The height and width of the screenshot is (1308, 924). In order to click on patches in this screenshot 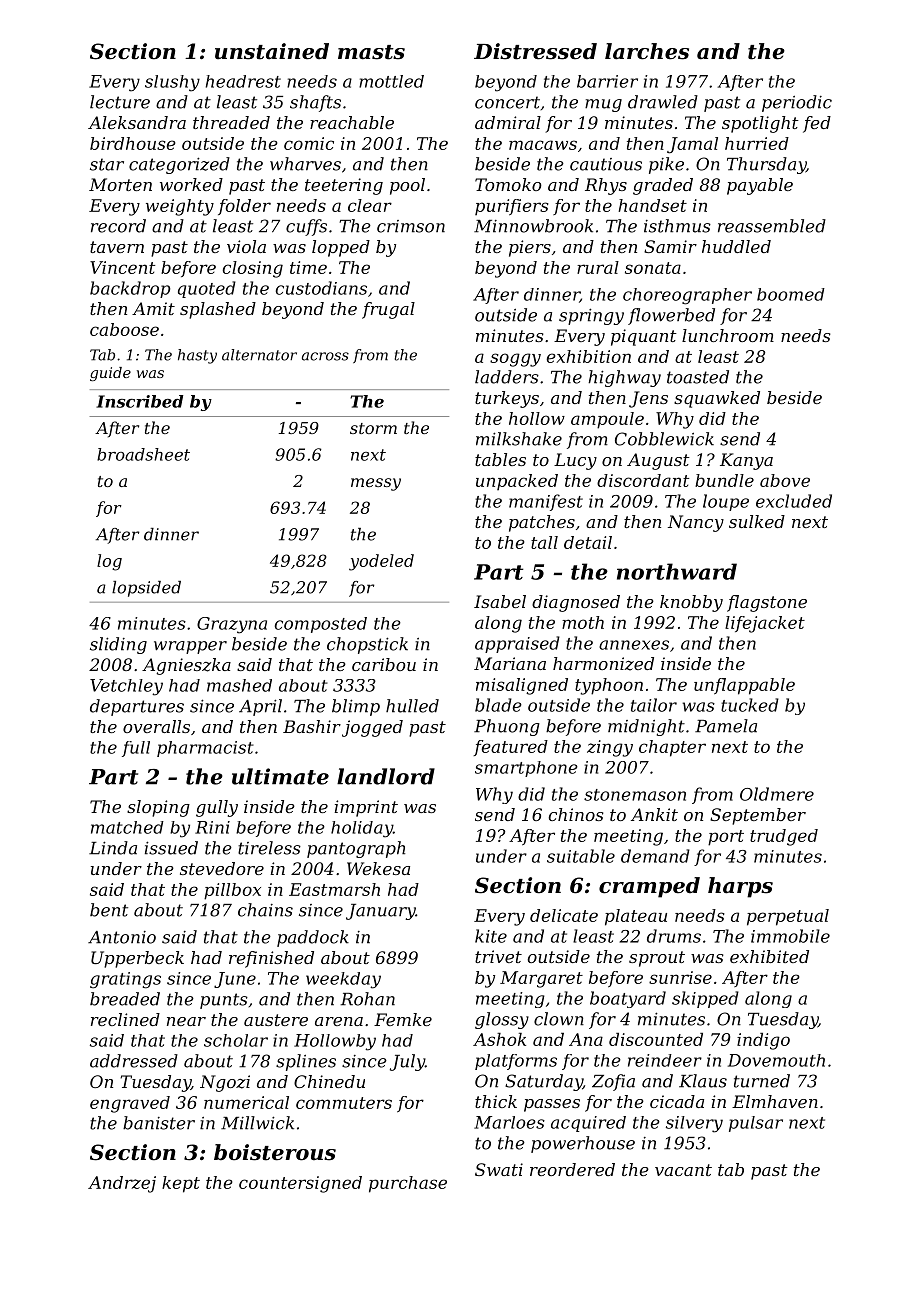, I will do `click(542, 523)`.
